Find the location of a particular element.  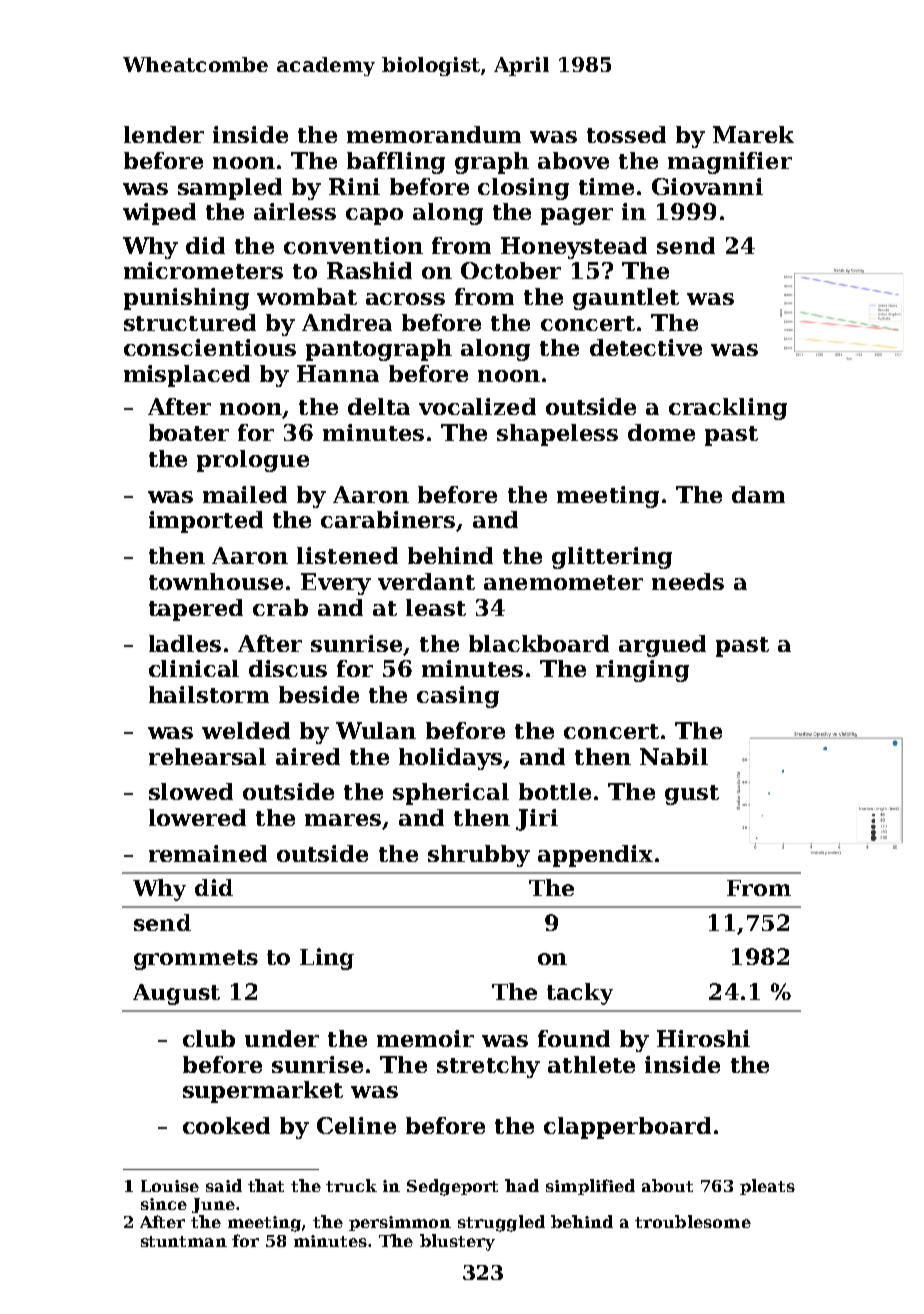

club is located at coordinates (209, 1038).
